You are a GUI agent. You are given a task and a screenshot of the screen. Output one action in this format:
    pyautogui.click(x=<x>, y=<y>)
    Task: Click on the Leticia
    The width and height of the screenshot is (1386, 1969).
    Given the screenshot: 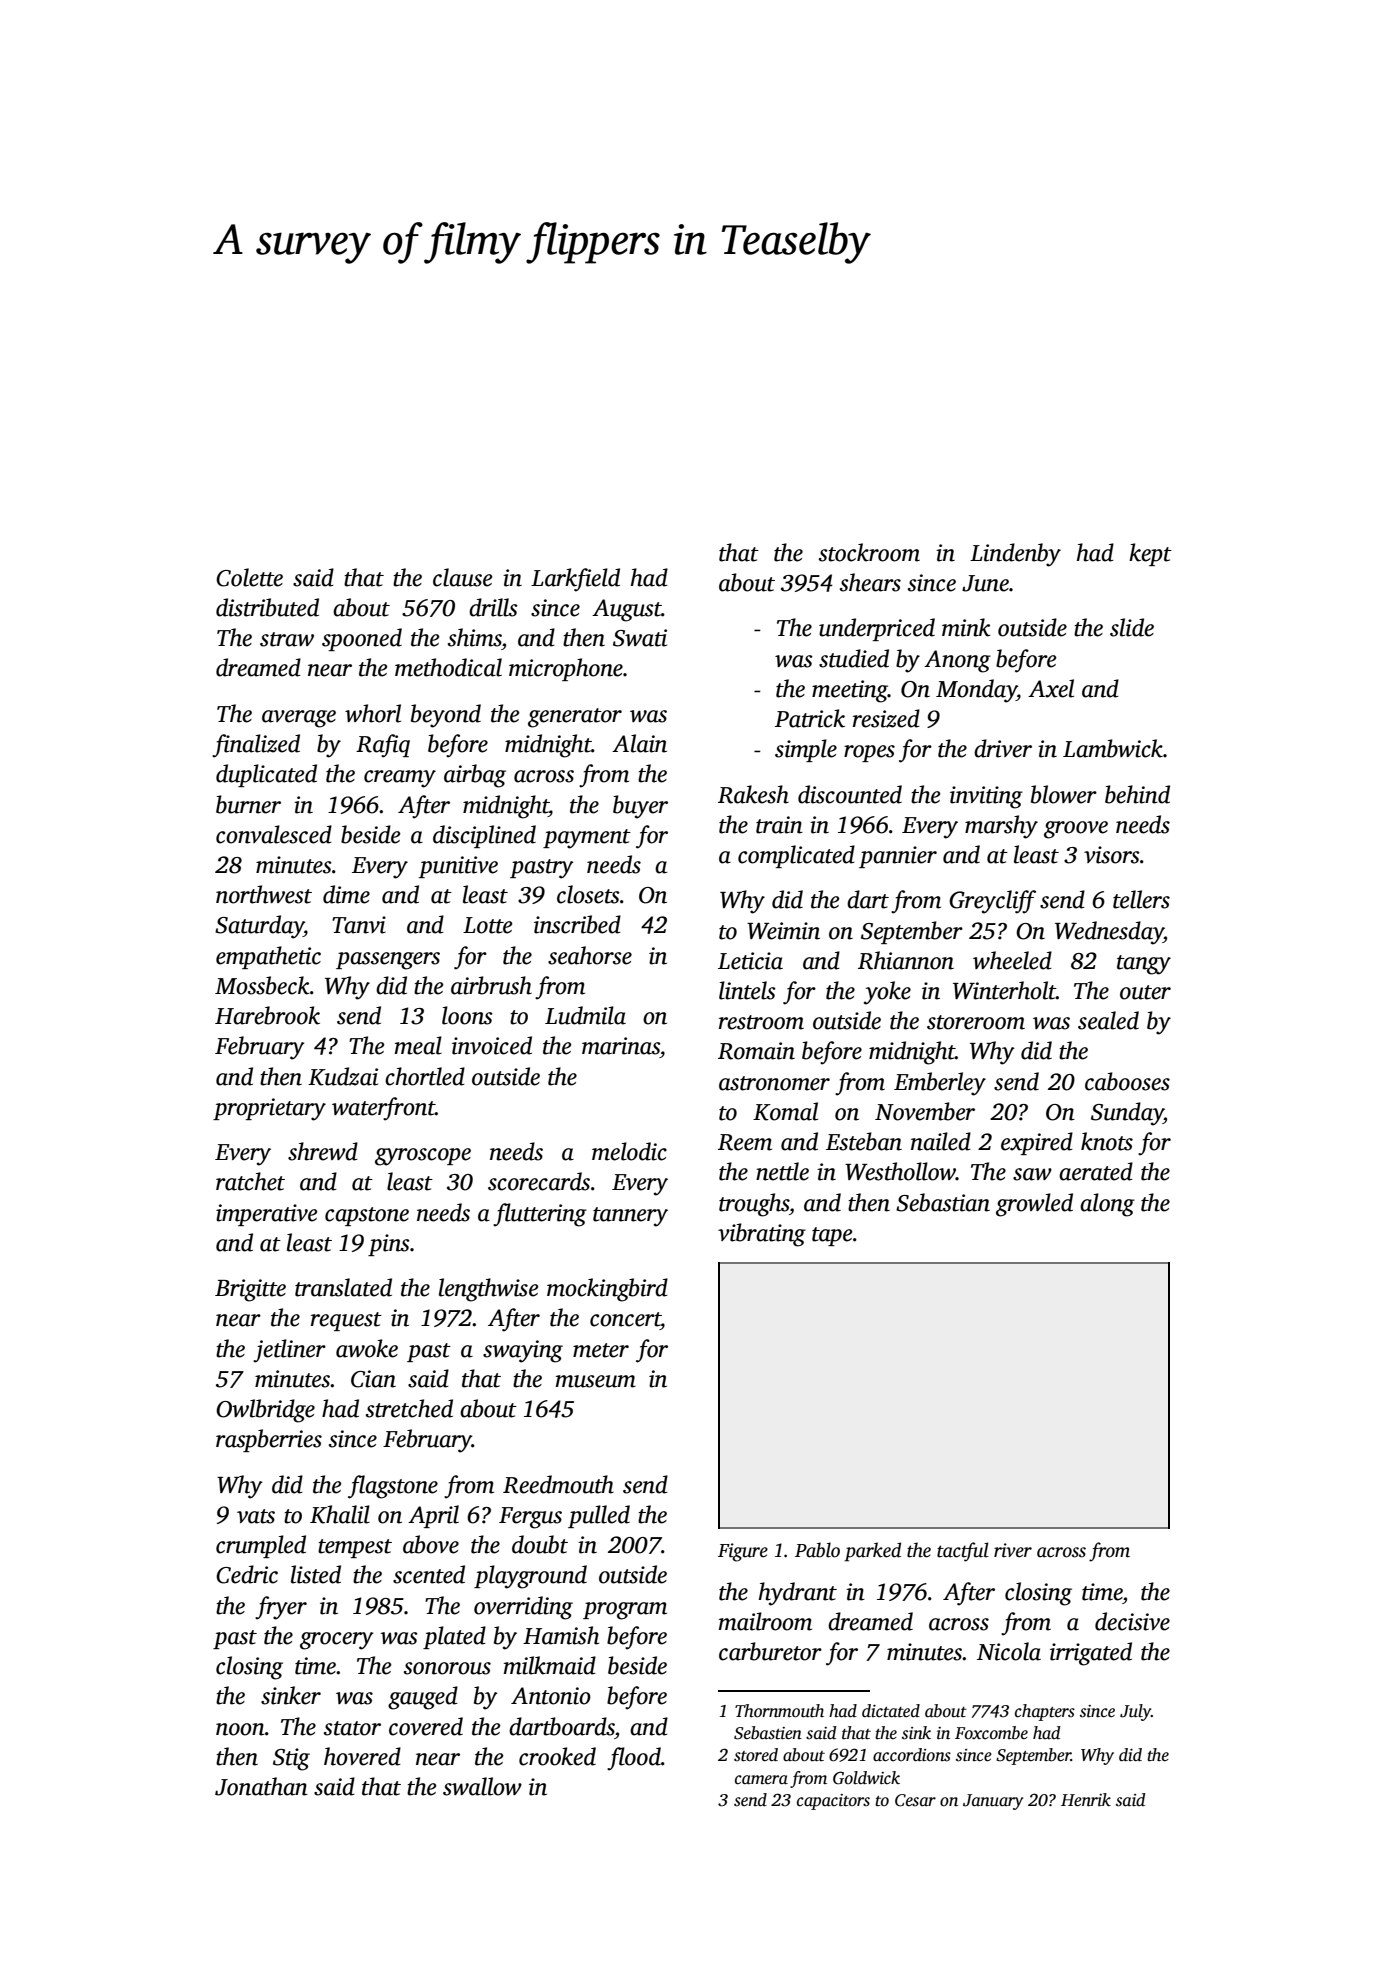 What is the action you would take?
    pyautogui.click(x=750, y=961)
